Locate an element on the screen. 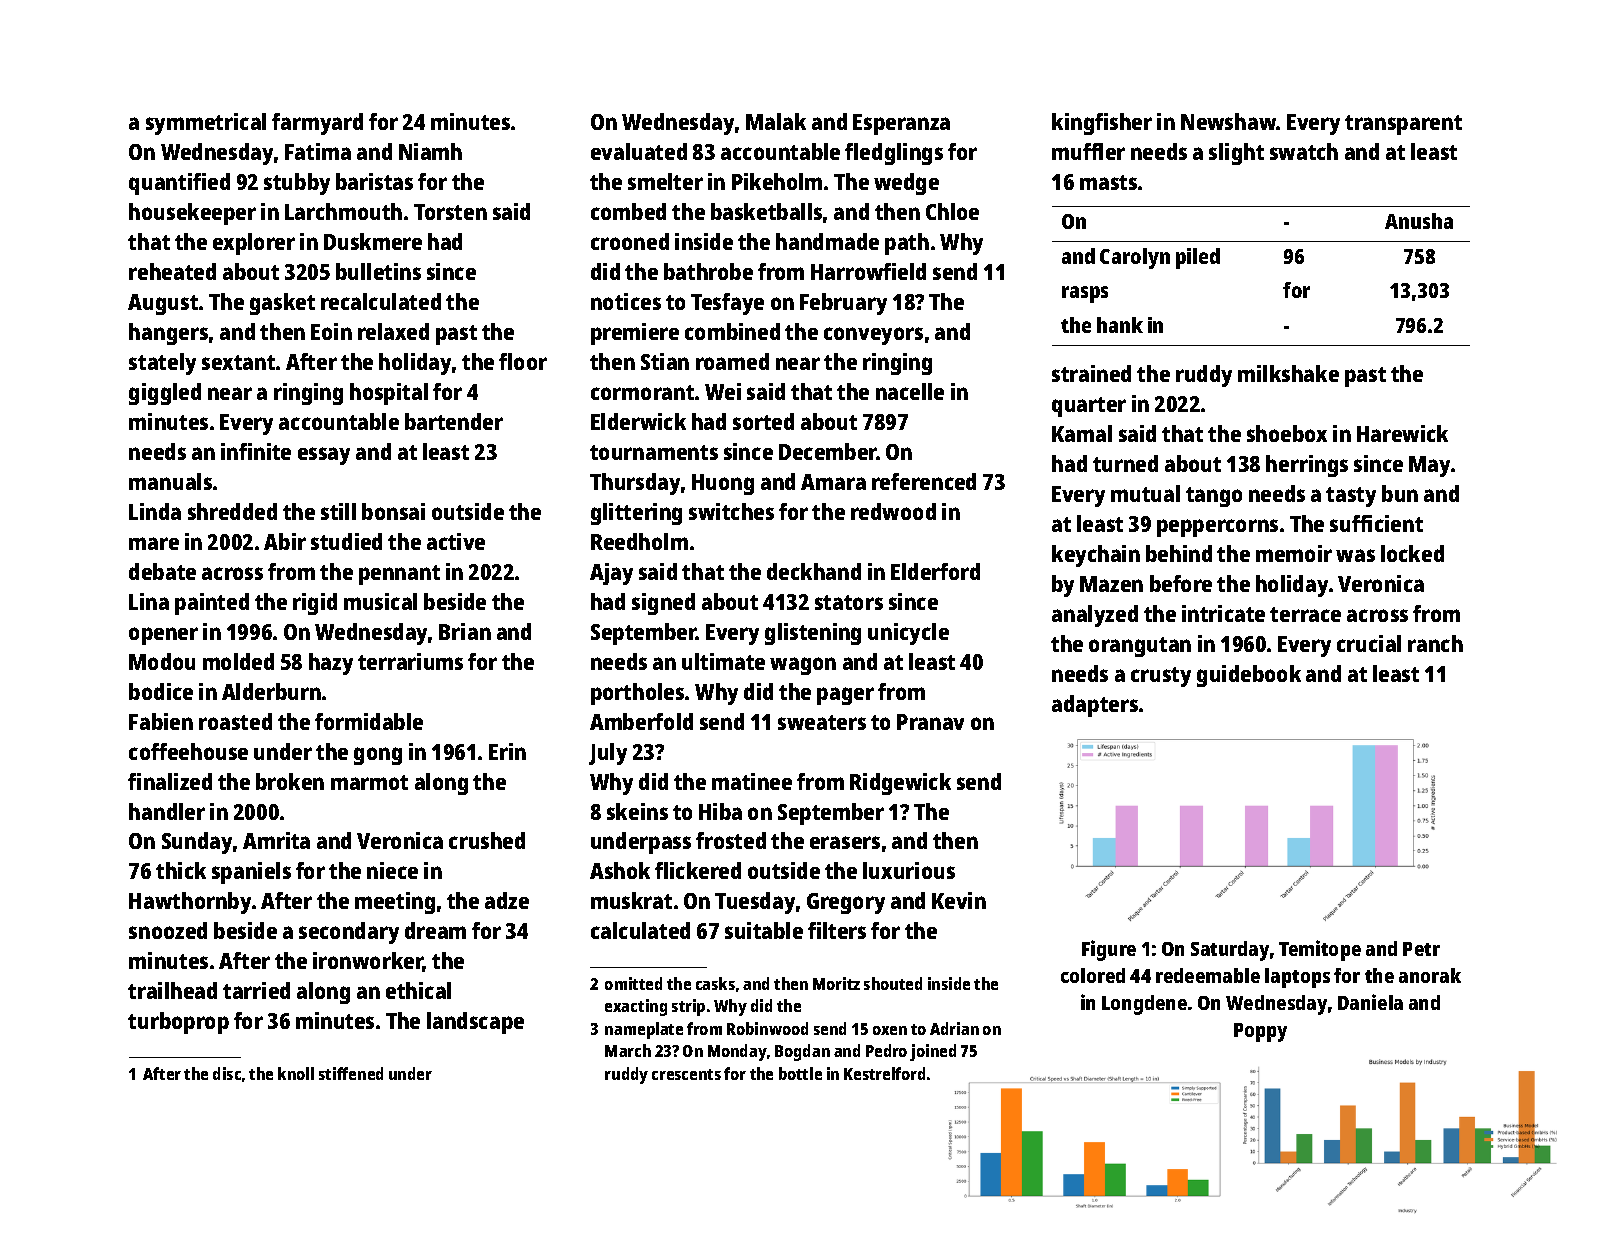 The width and height of the screenshot is (1599, 1236). roasted is located at coordinates (235, 721).
